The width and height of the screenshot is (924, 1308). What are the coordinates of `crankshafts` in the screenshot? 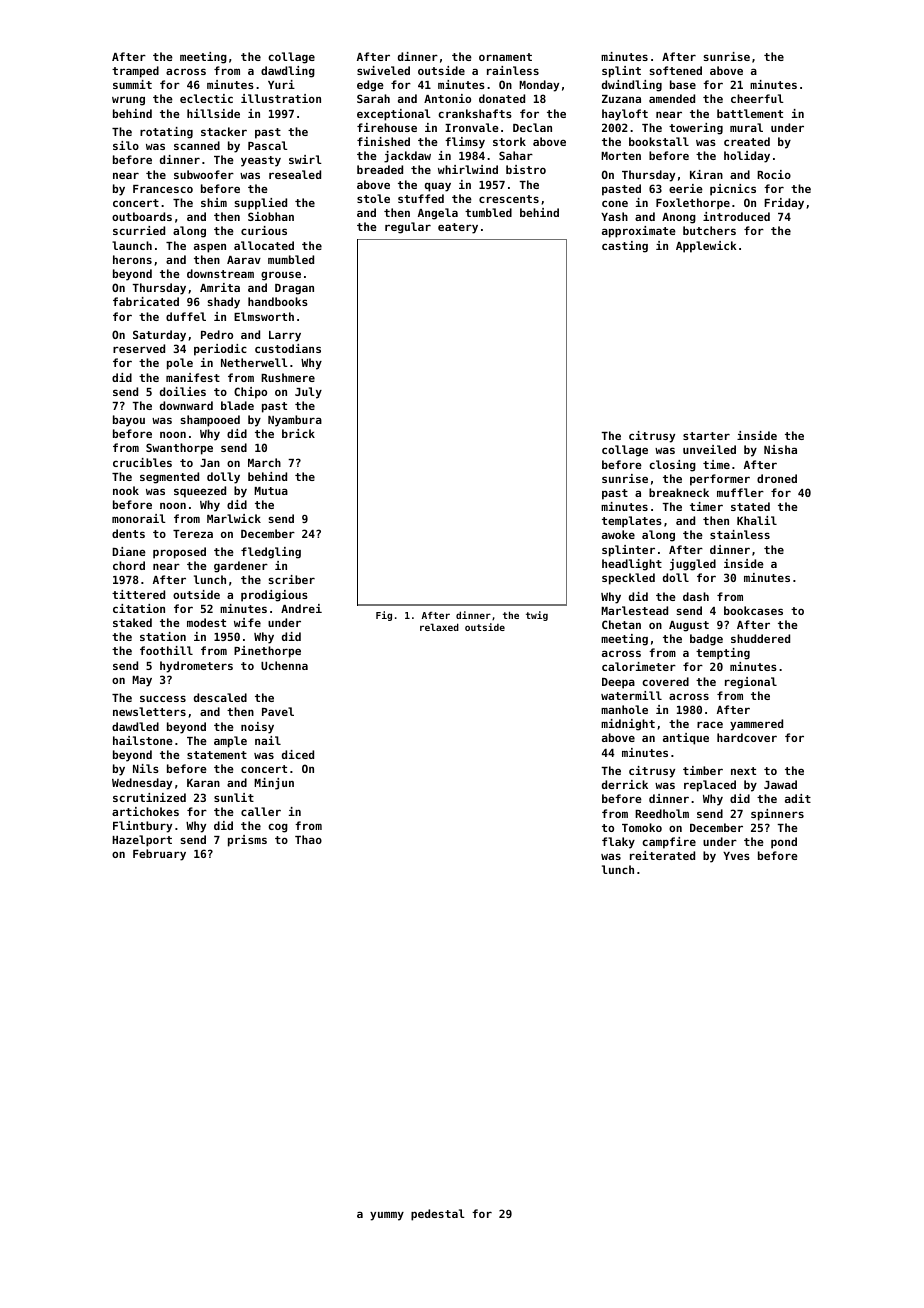 It's located at (475, 113).
